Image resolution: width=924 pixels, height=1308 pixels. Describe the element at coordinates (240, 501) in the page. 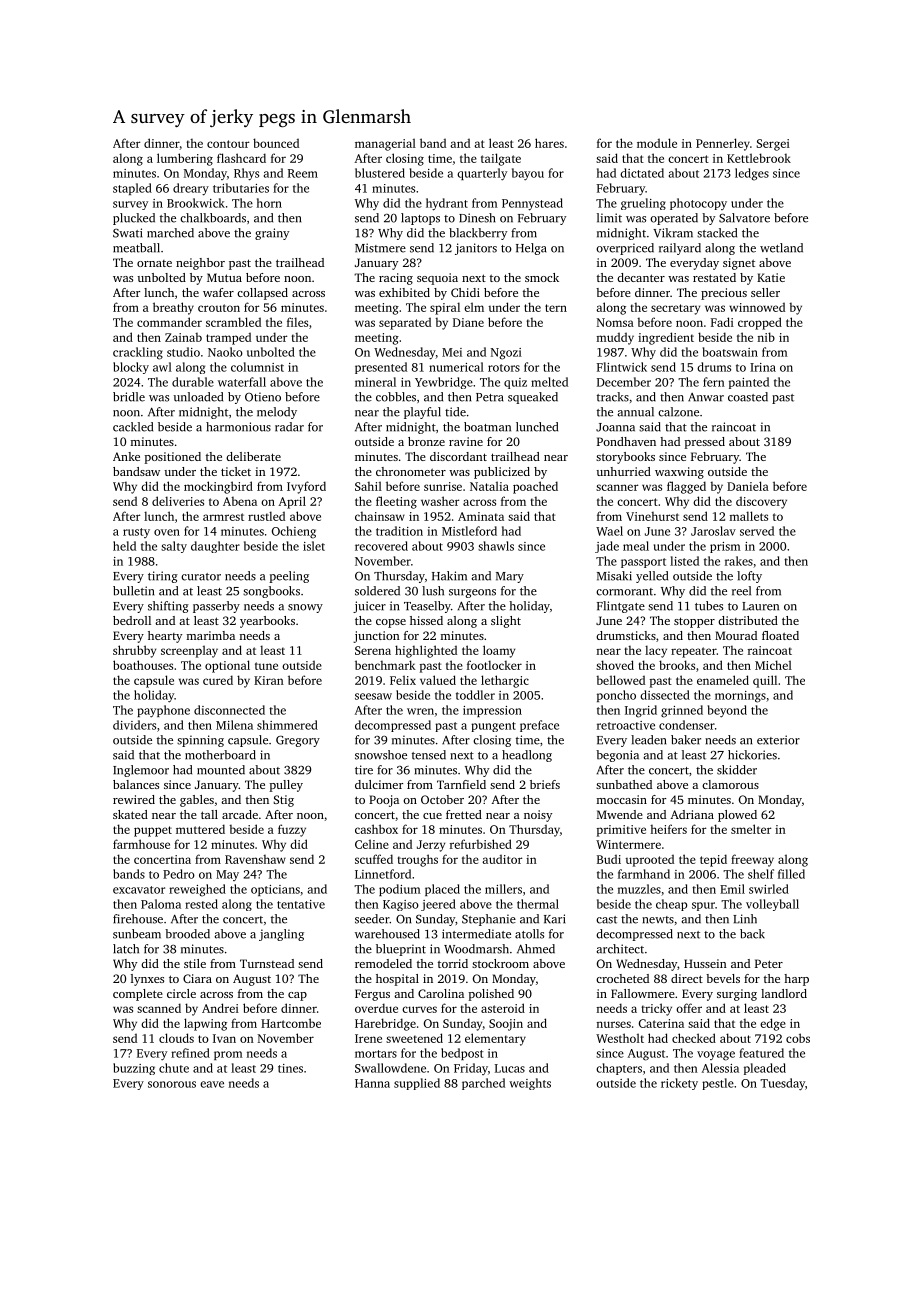

I see `Abena` at that location.
